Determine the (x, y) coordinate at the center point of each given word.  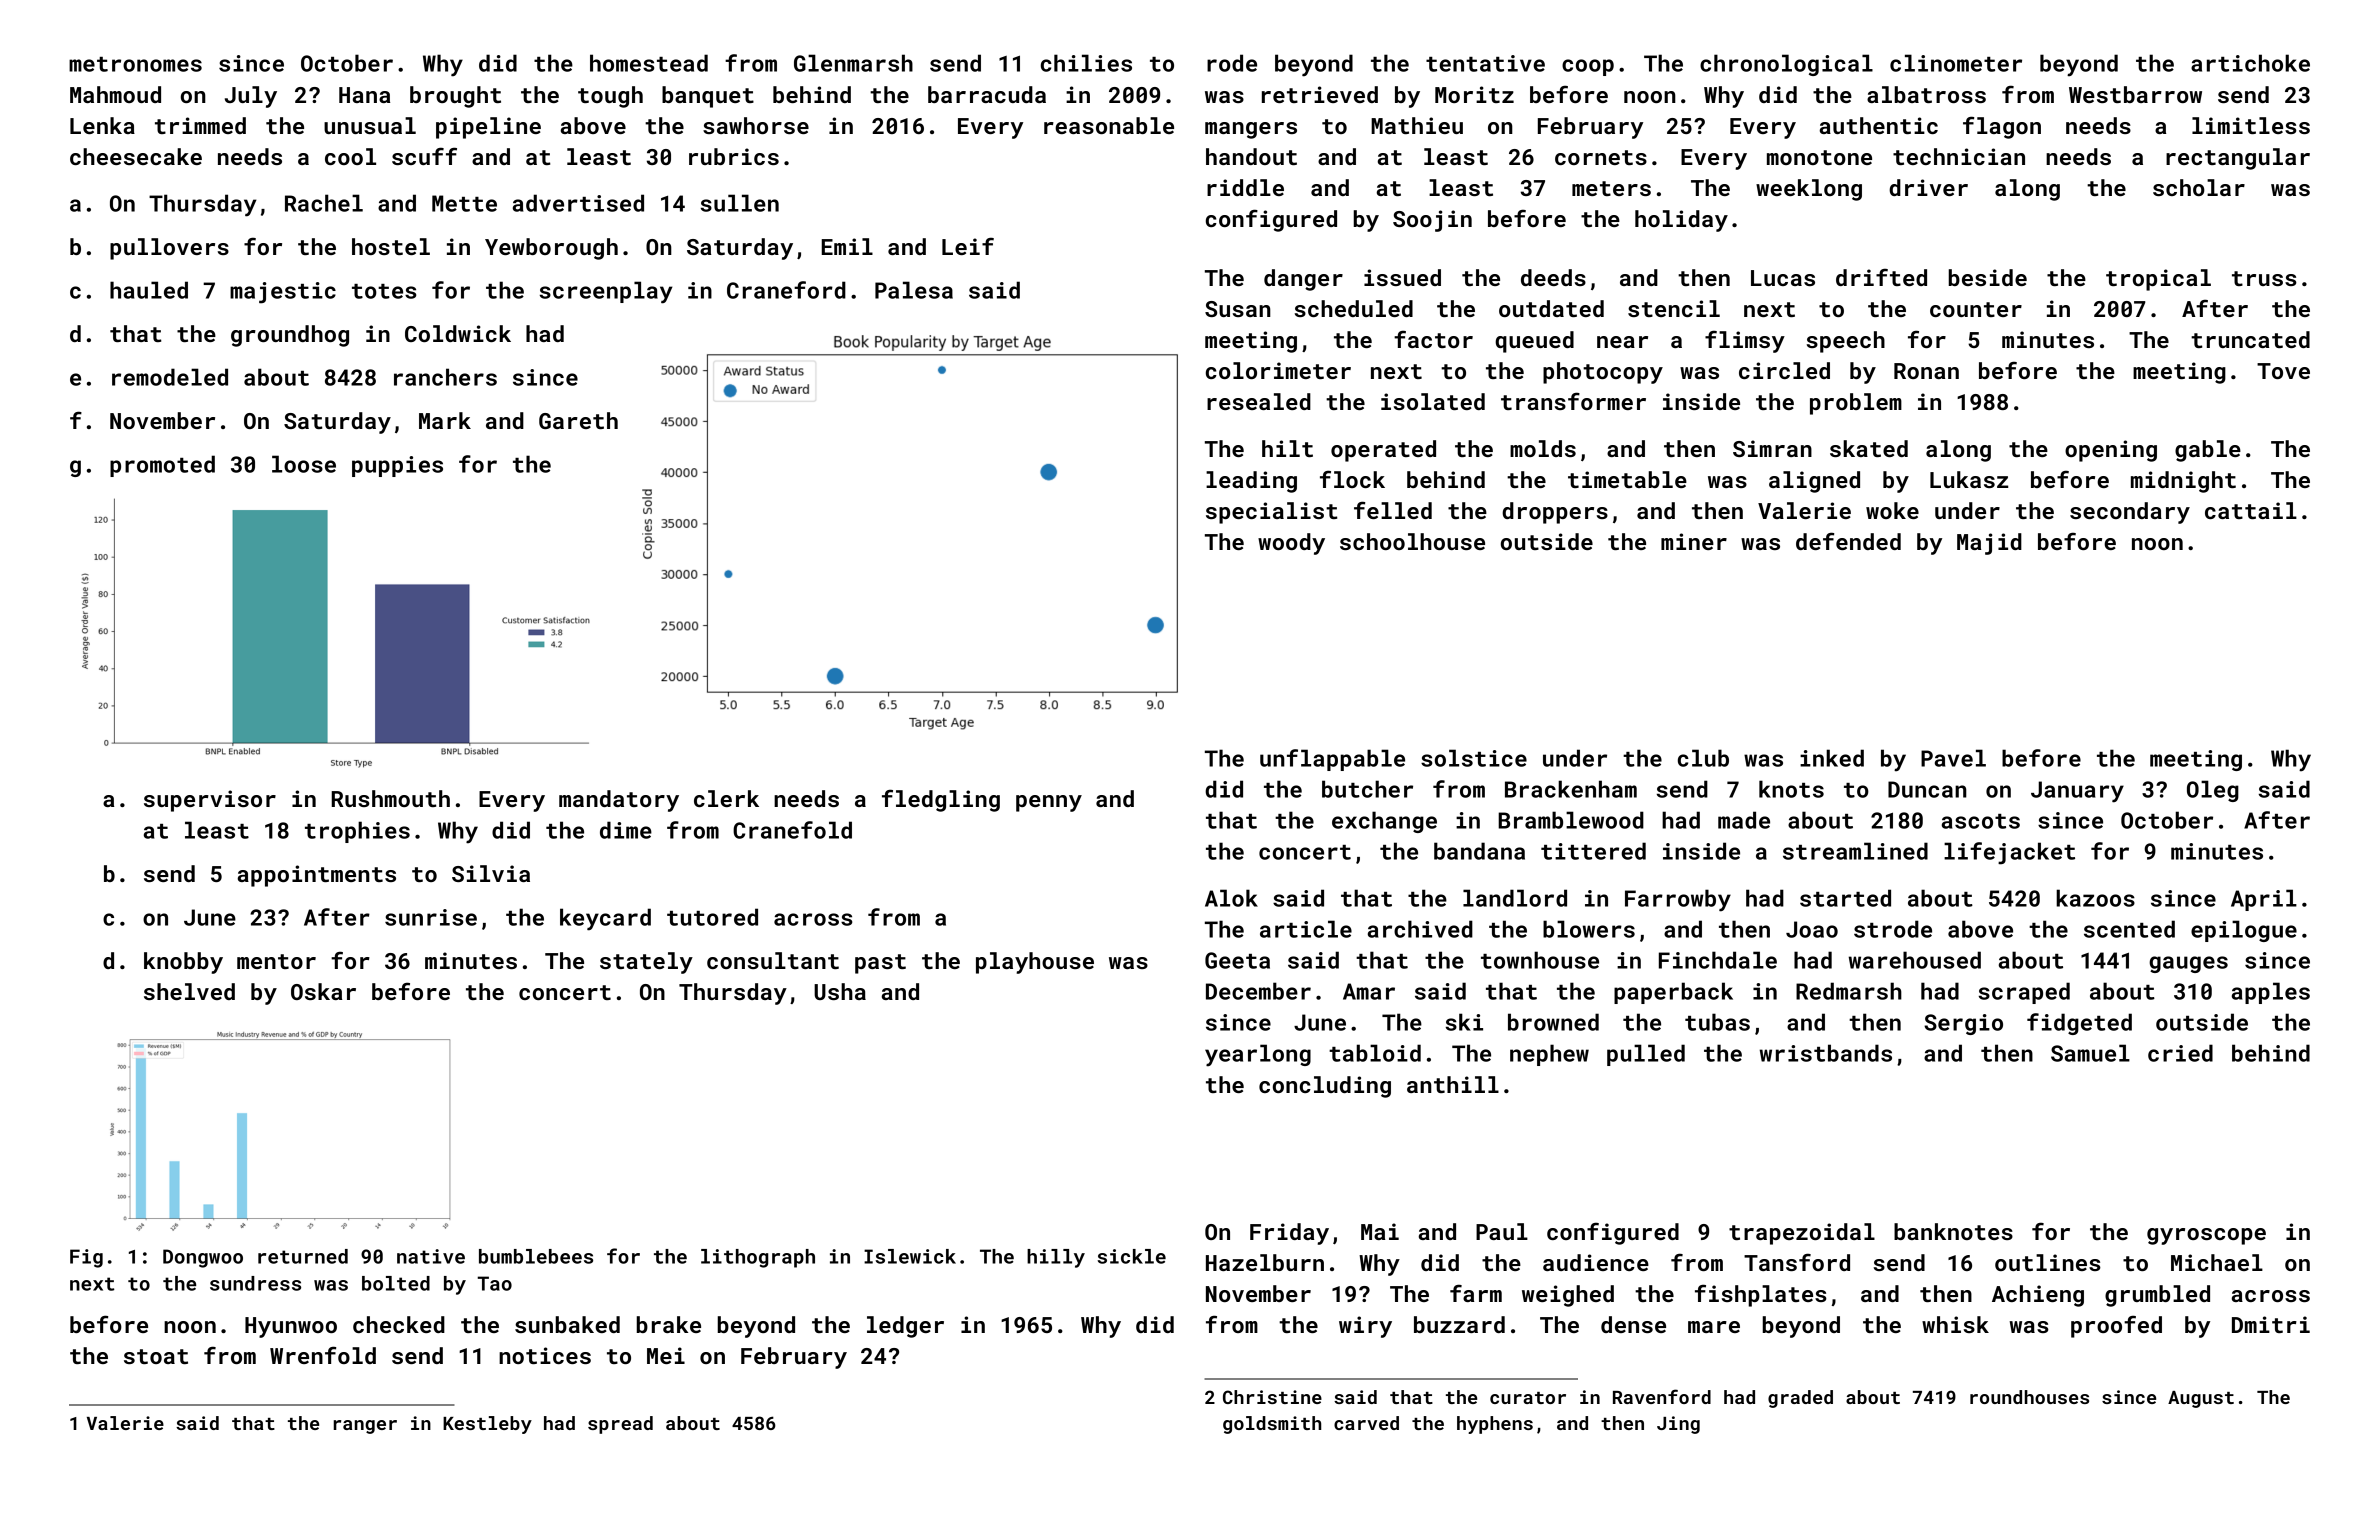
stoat (156, 1356)
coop (1588, 67)
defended (1848, 541)
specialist (1271, 513)
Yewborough (551, 249)
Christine (1272, 1397)
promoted (162, 466)
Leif (968, 246)
